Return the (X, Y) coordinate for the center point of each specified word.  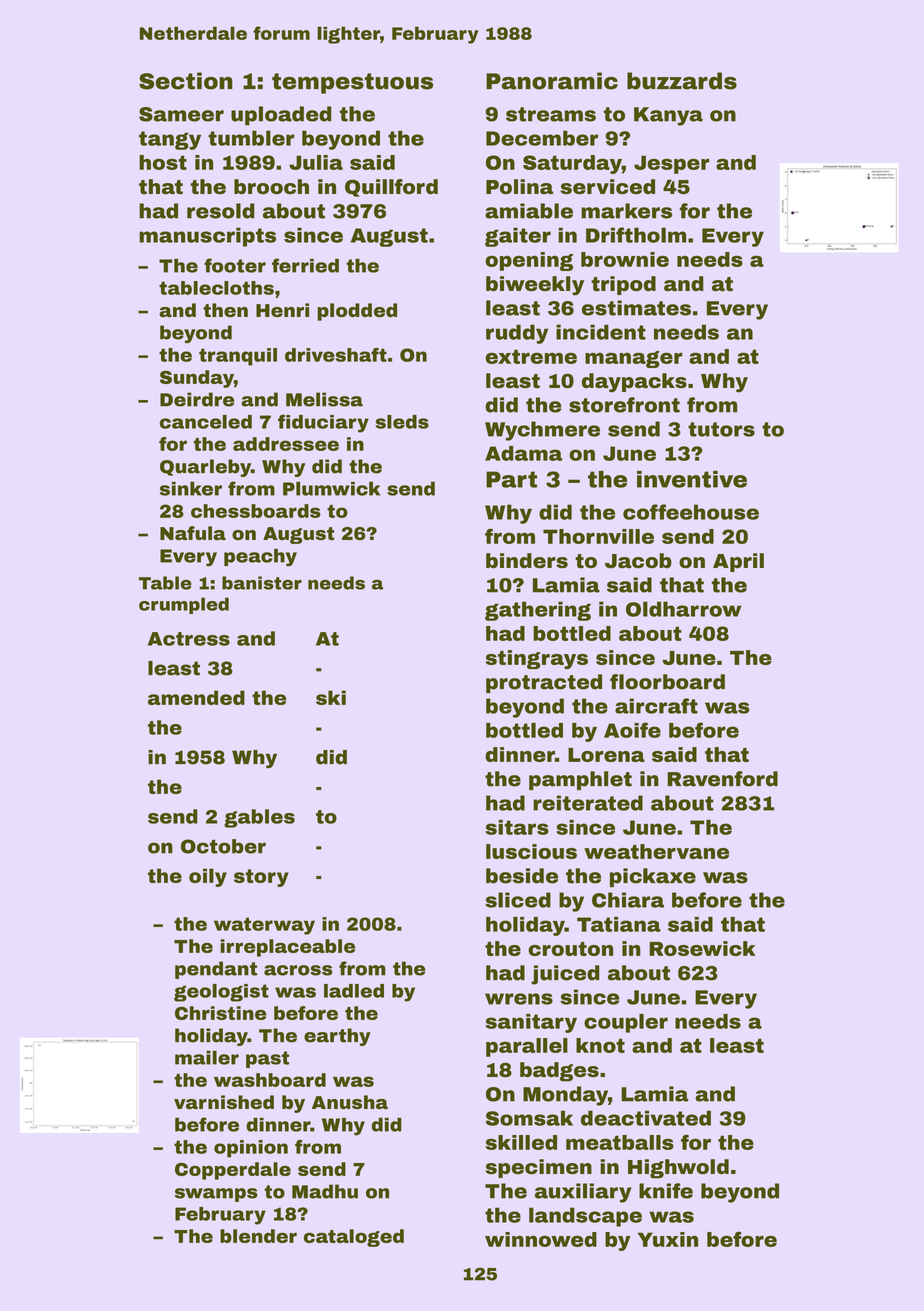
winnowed (541, 1239)
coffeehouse (691, 512)
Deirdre (197, 399)
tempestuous (352, 83)
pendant (216, 970)
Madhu (325, 1191)
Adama (523, 453)
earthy (337, 1037)
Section (186, 81)
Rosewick (702, 948)
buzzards (682, 81)
